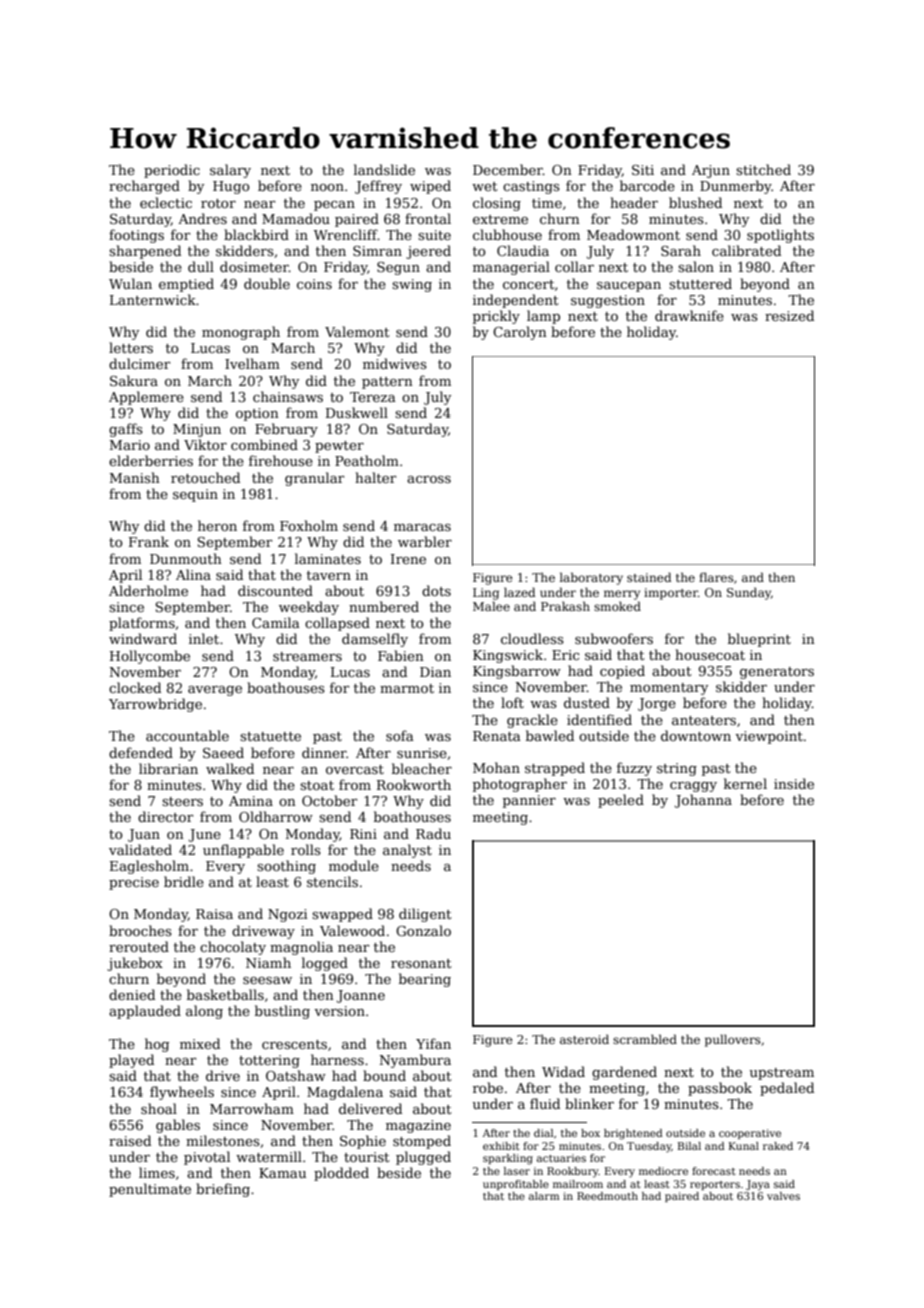 The height and width of the screenshot is (1308, 924). I want to click on windward, so click(143, 638).
